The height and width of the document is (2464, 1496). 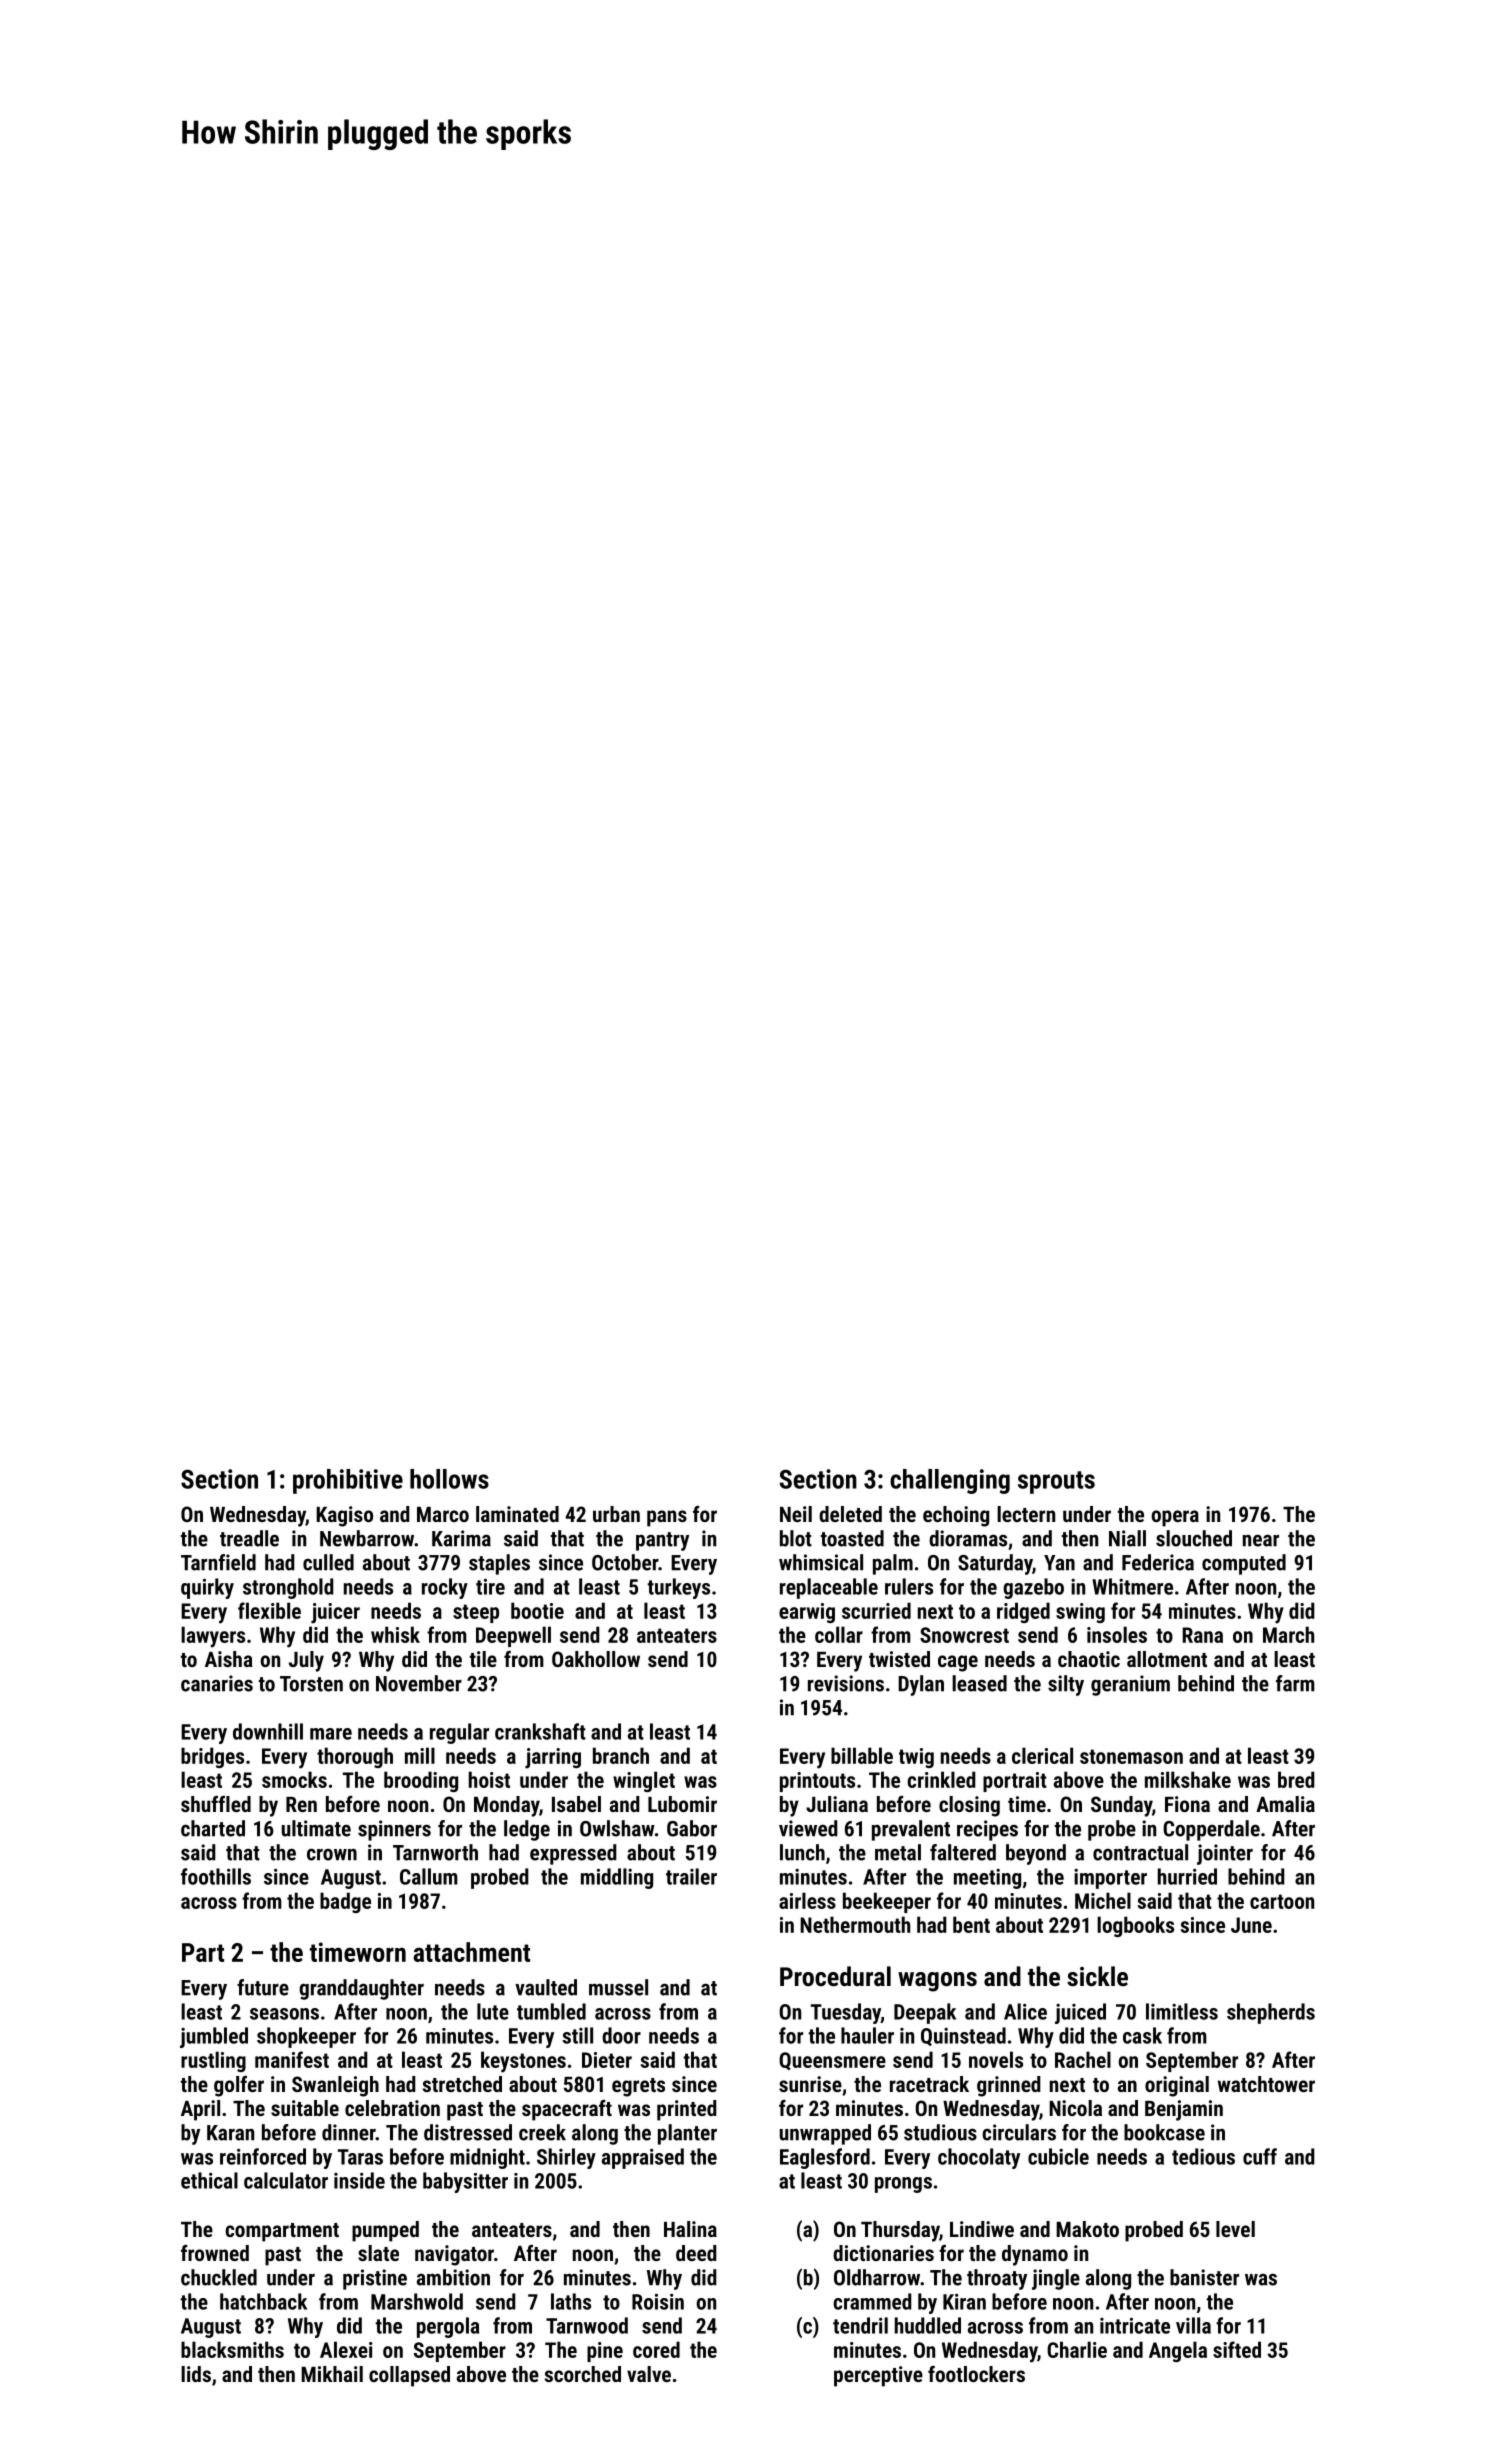 I want to click on Amalia, so click(x=1285, y=1804).
